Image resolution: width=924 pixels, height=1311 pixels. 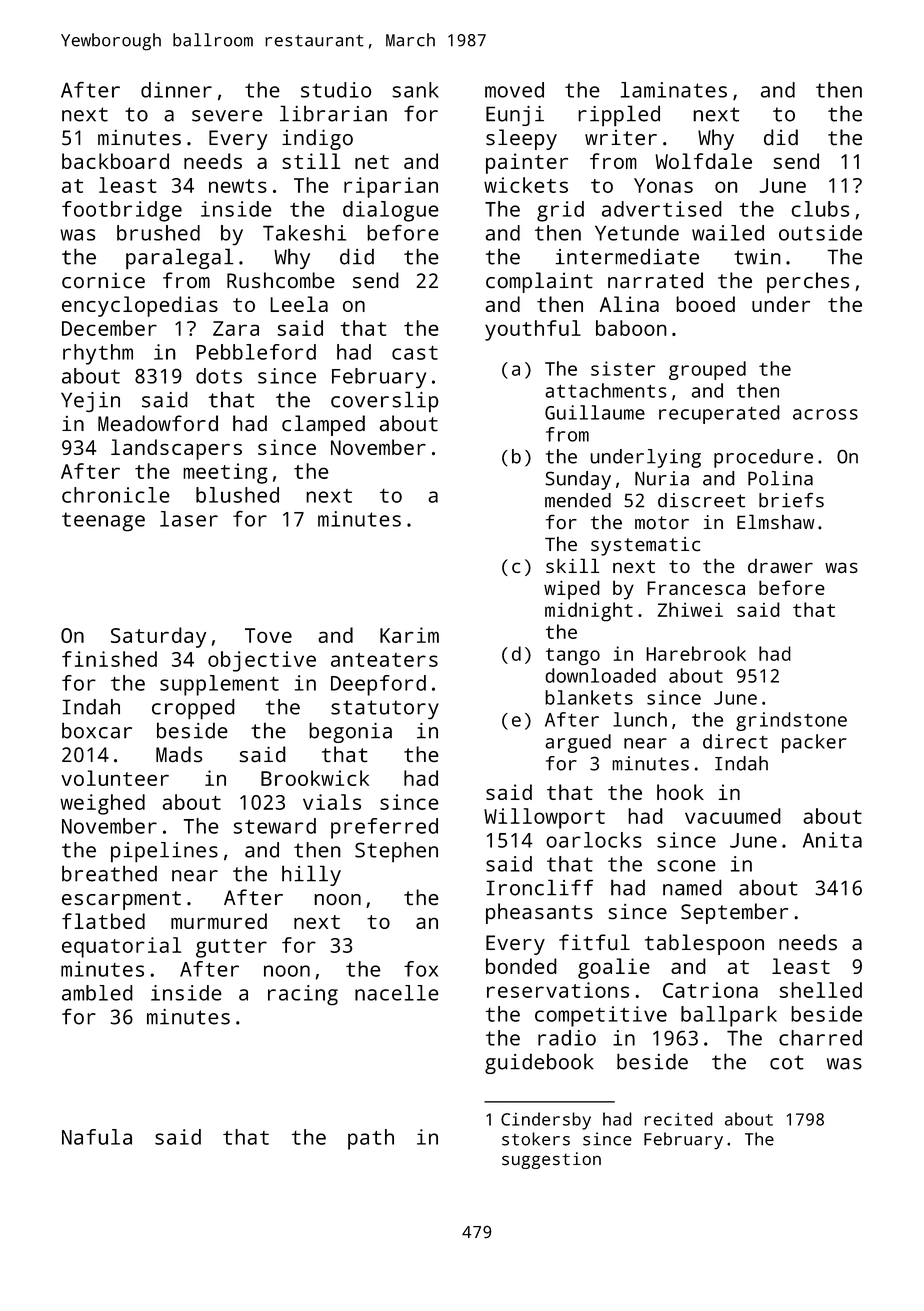 I want to click on painter, so click(x=527, y=163).
